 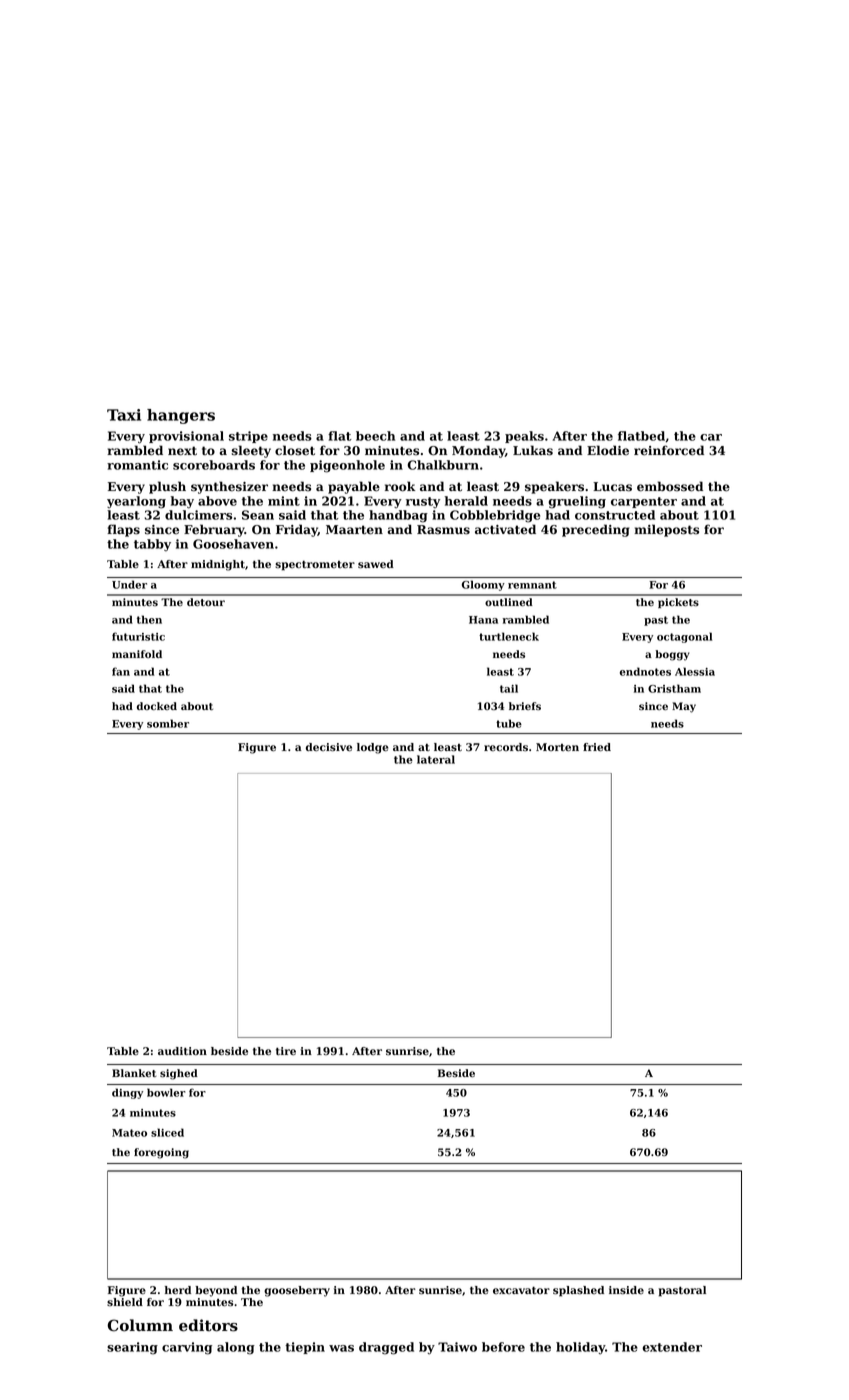 What do you see at coordinates (626, 1290) in the image?
I see `inside` at bounding box center [626, 1290].
